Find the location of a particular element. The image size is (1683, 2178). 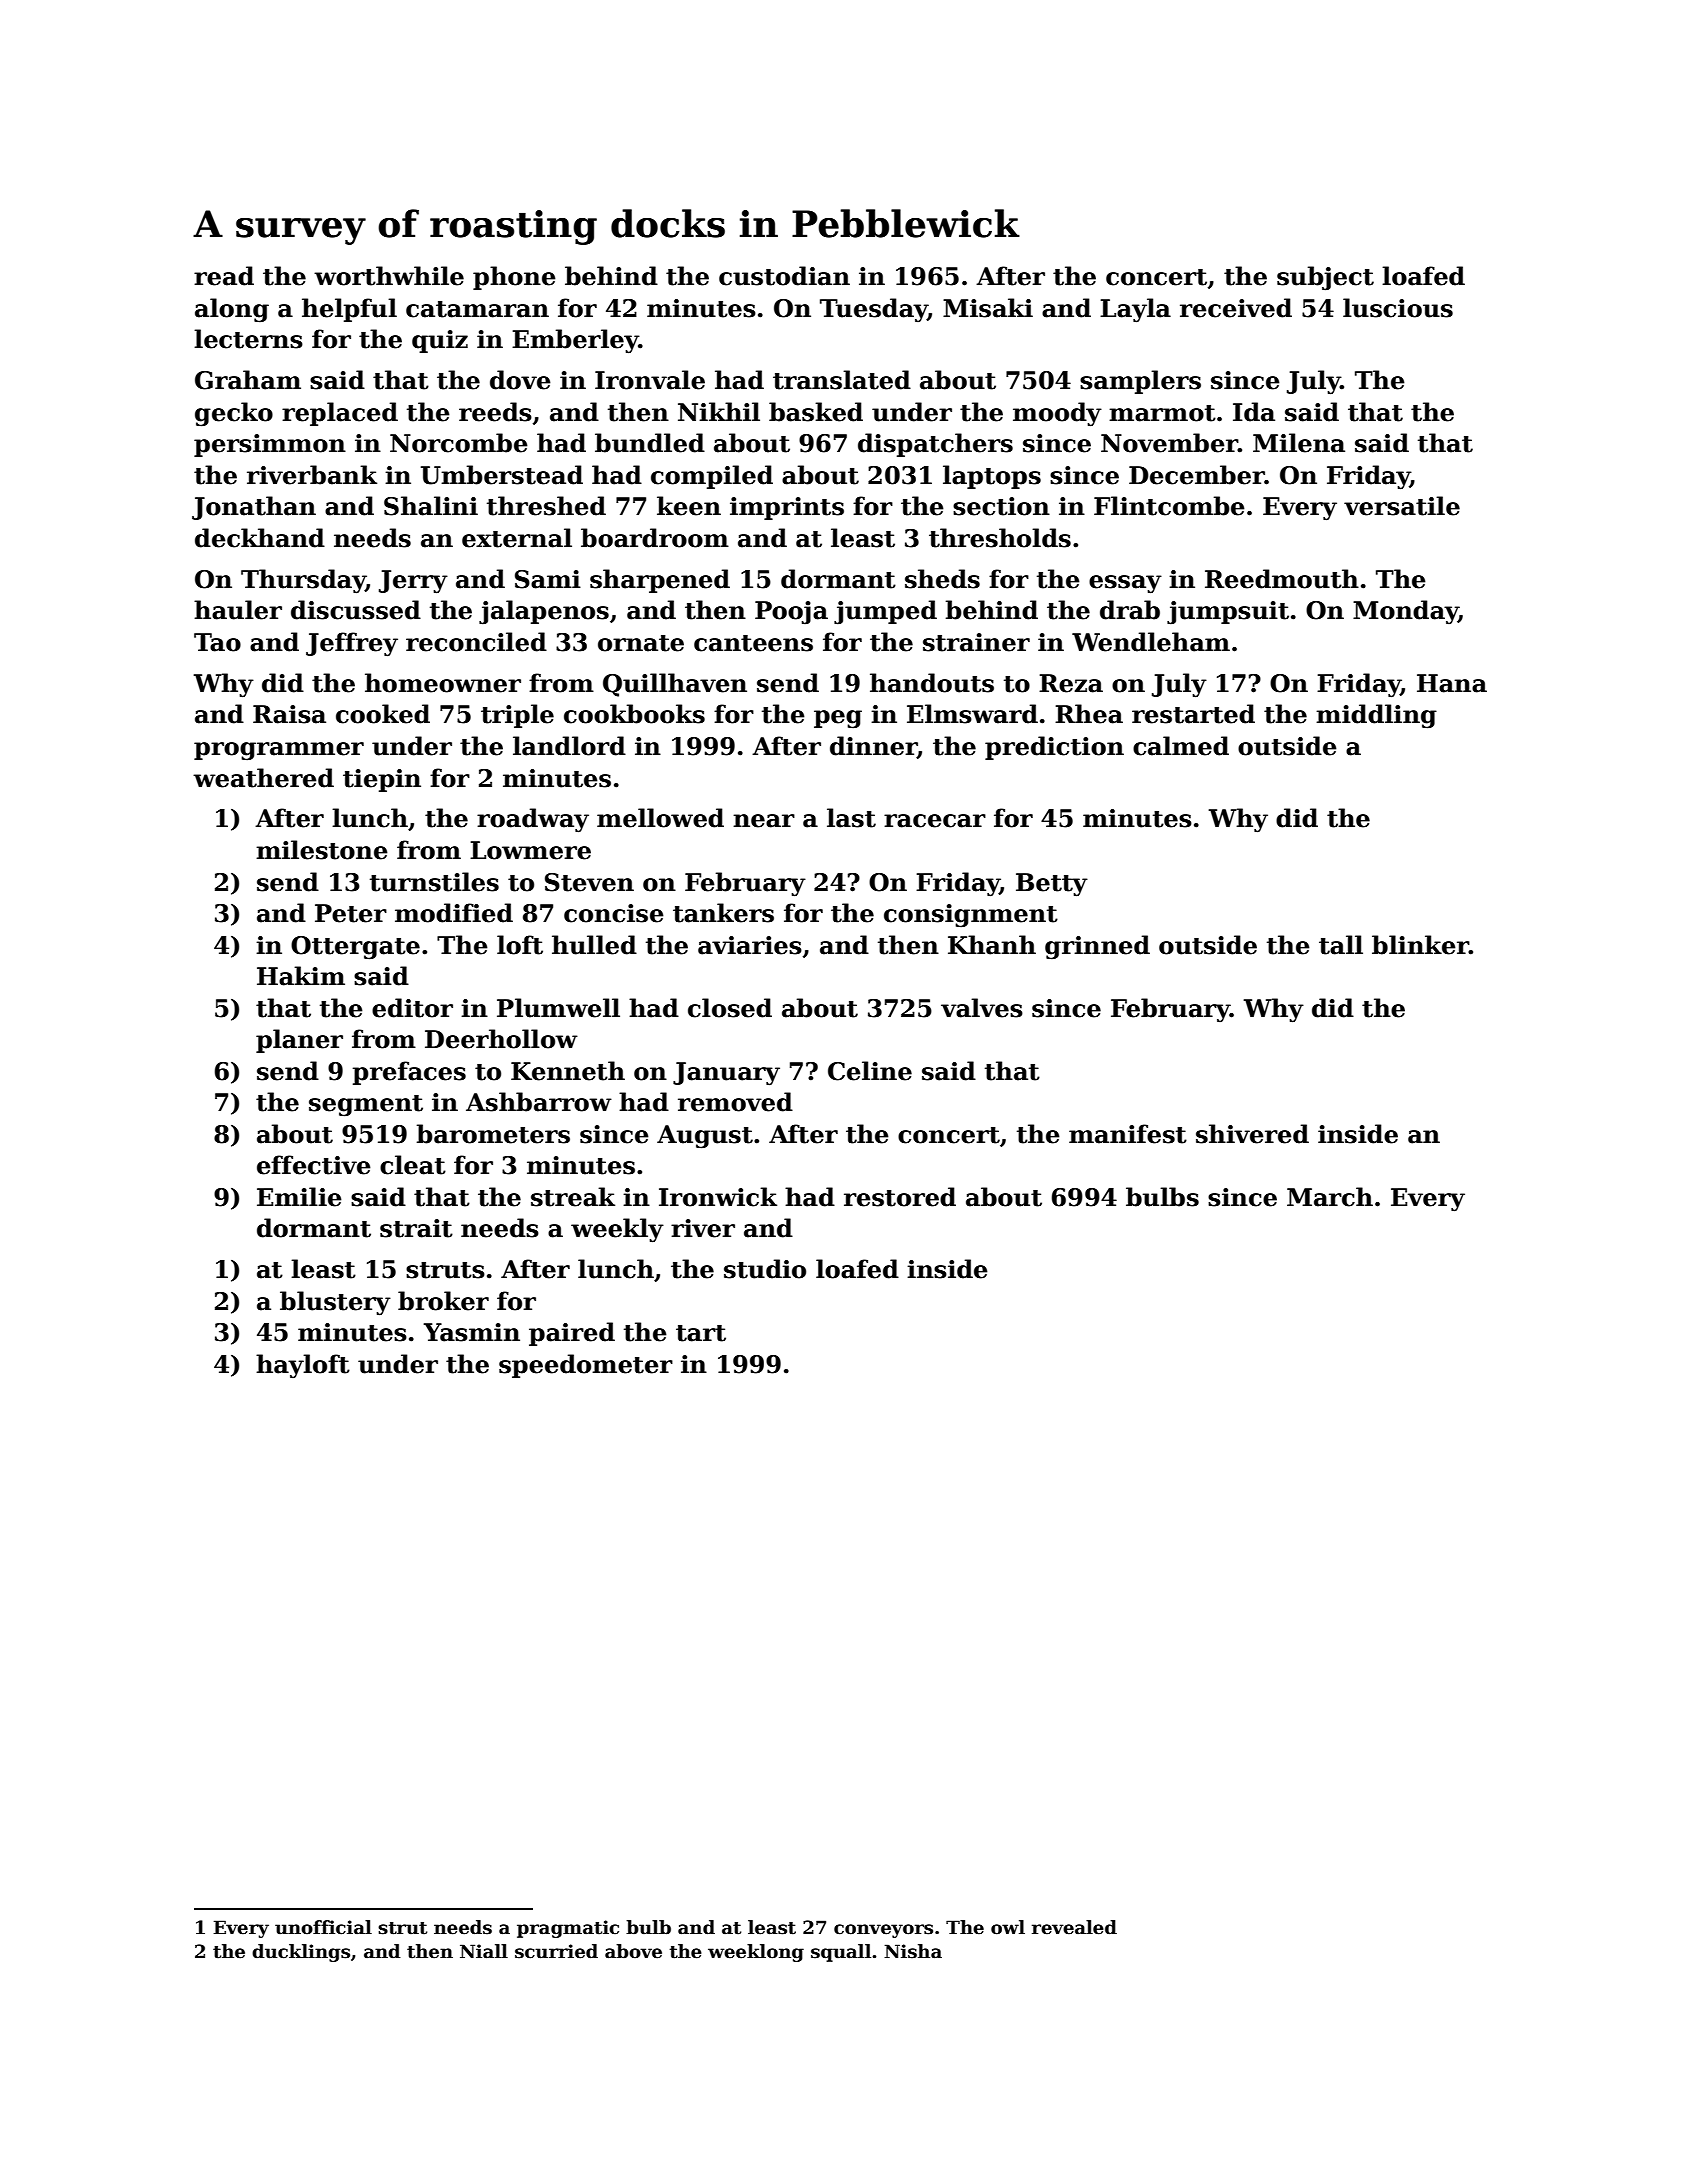

restored is located at coordinates (900, 1197).
